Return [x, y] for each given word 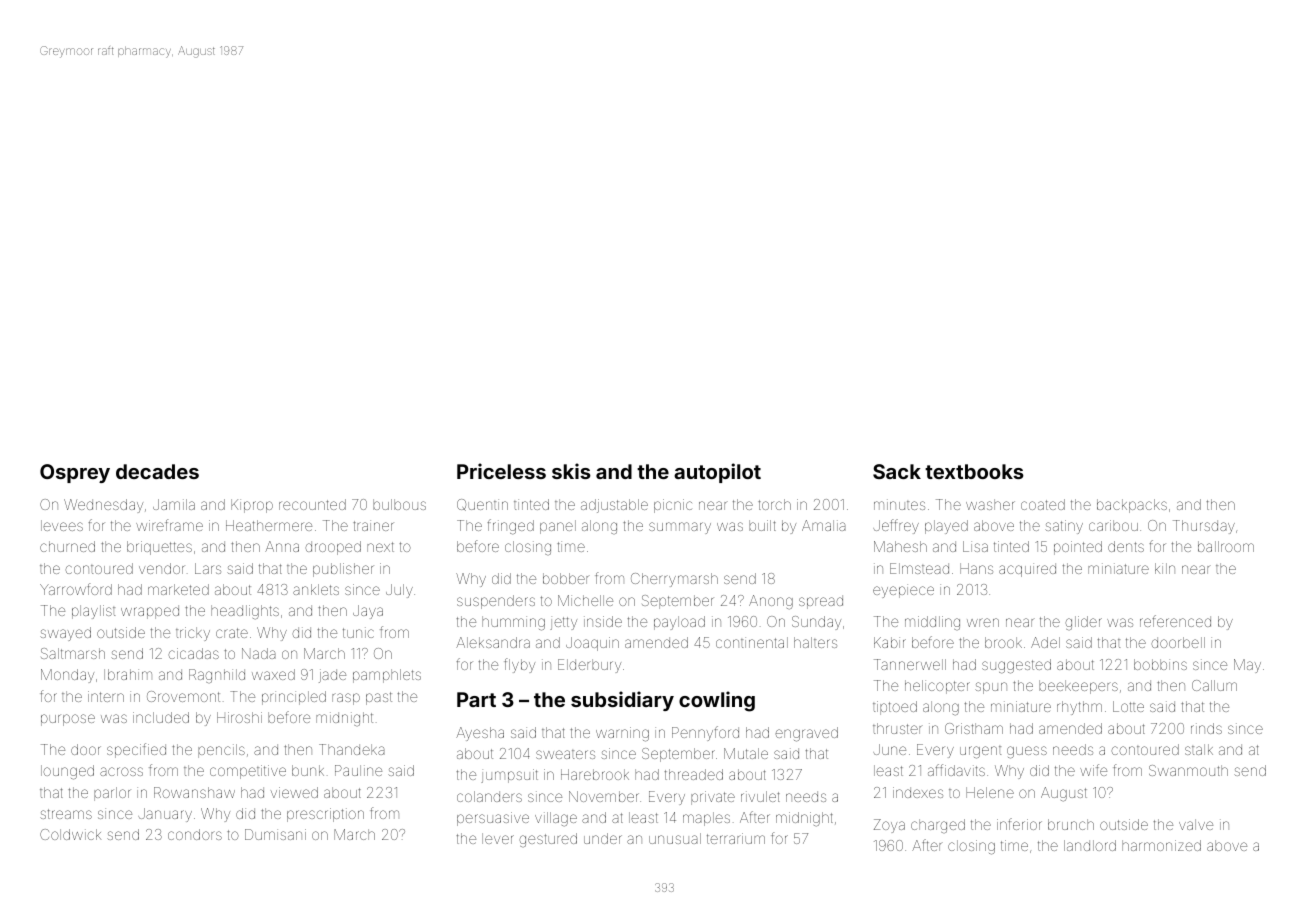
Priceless [501, 471]
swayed [65, 634]
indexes [918, 792]
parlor [112, 794]
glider [1083, 623]
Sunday [816, 623]
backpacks [1132, 506]
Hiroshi [239, 717]
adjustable [614, 506]
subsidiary [622, 701]
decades [157, 471]
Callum [1214, 685]
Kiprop [252, 506]
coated [1043, 504]
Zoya [889, 826]
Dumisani [275, 834]
